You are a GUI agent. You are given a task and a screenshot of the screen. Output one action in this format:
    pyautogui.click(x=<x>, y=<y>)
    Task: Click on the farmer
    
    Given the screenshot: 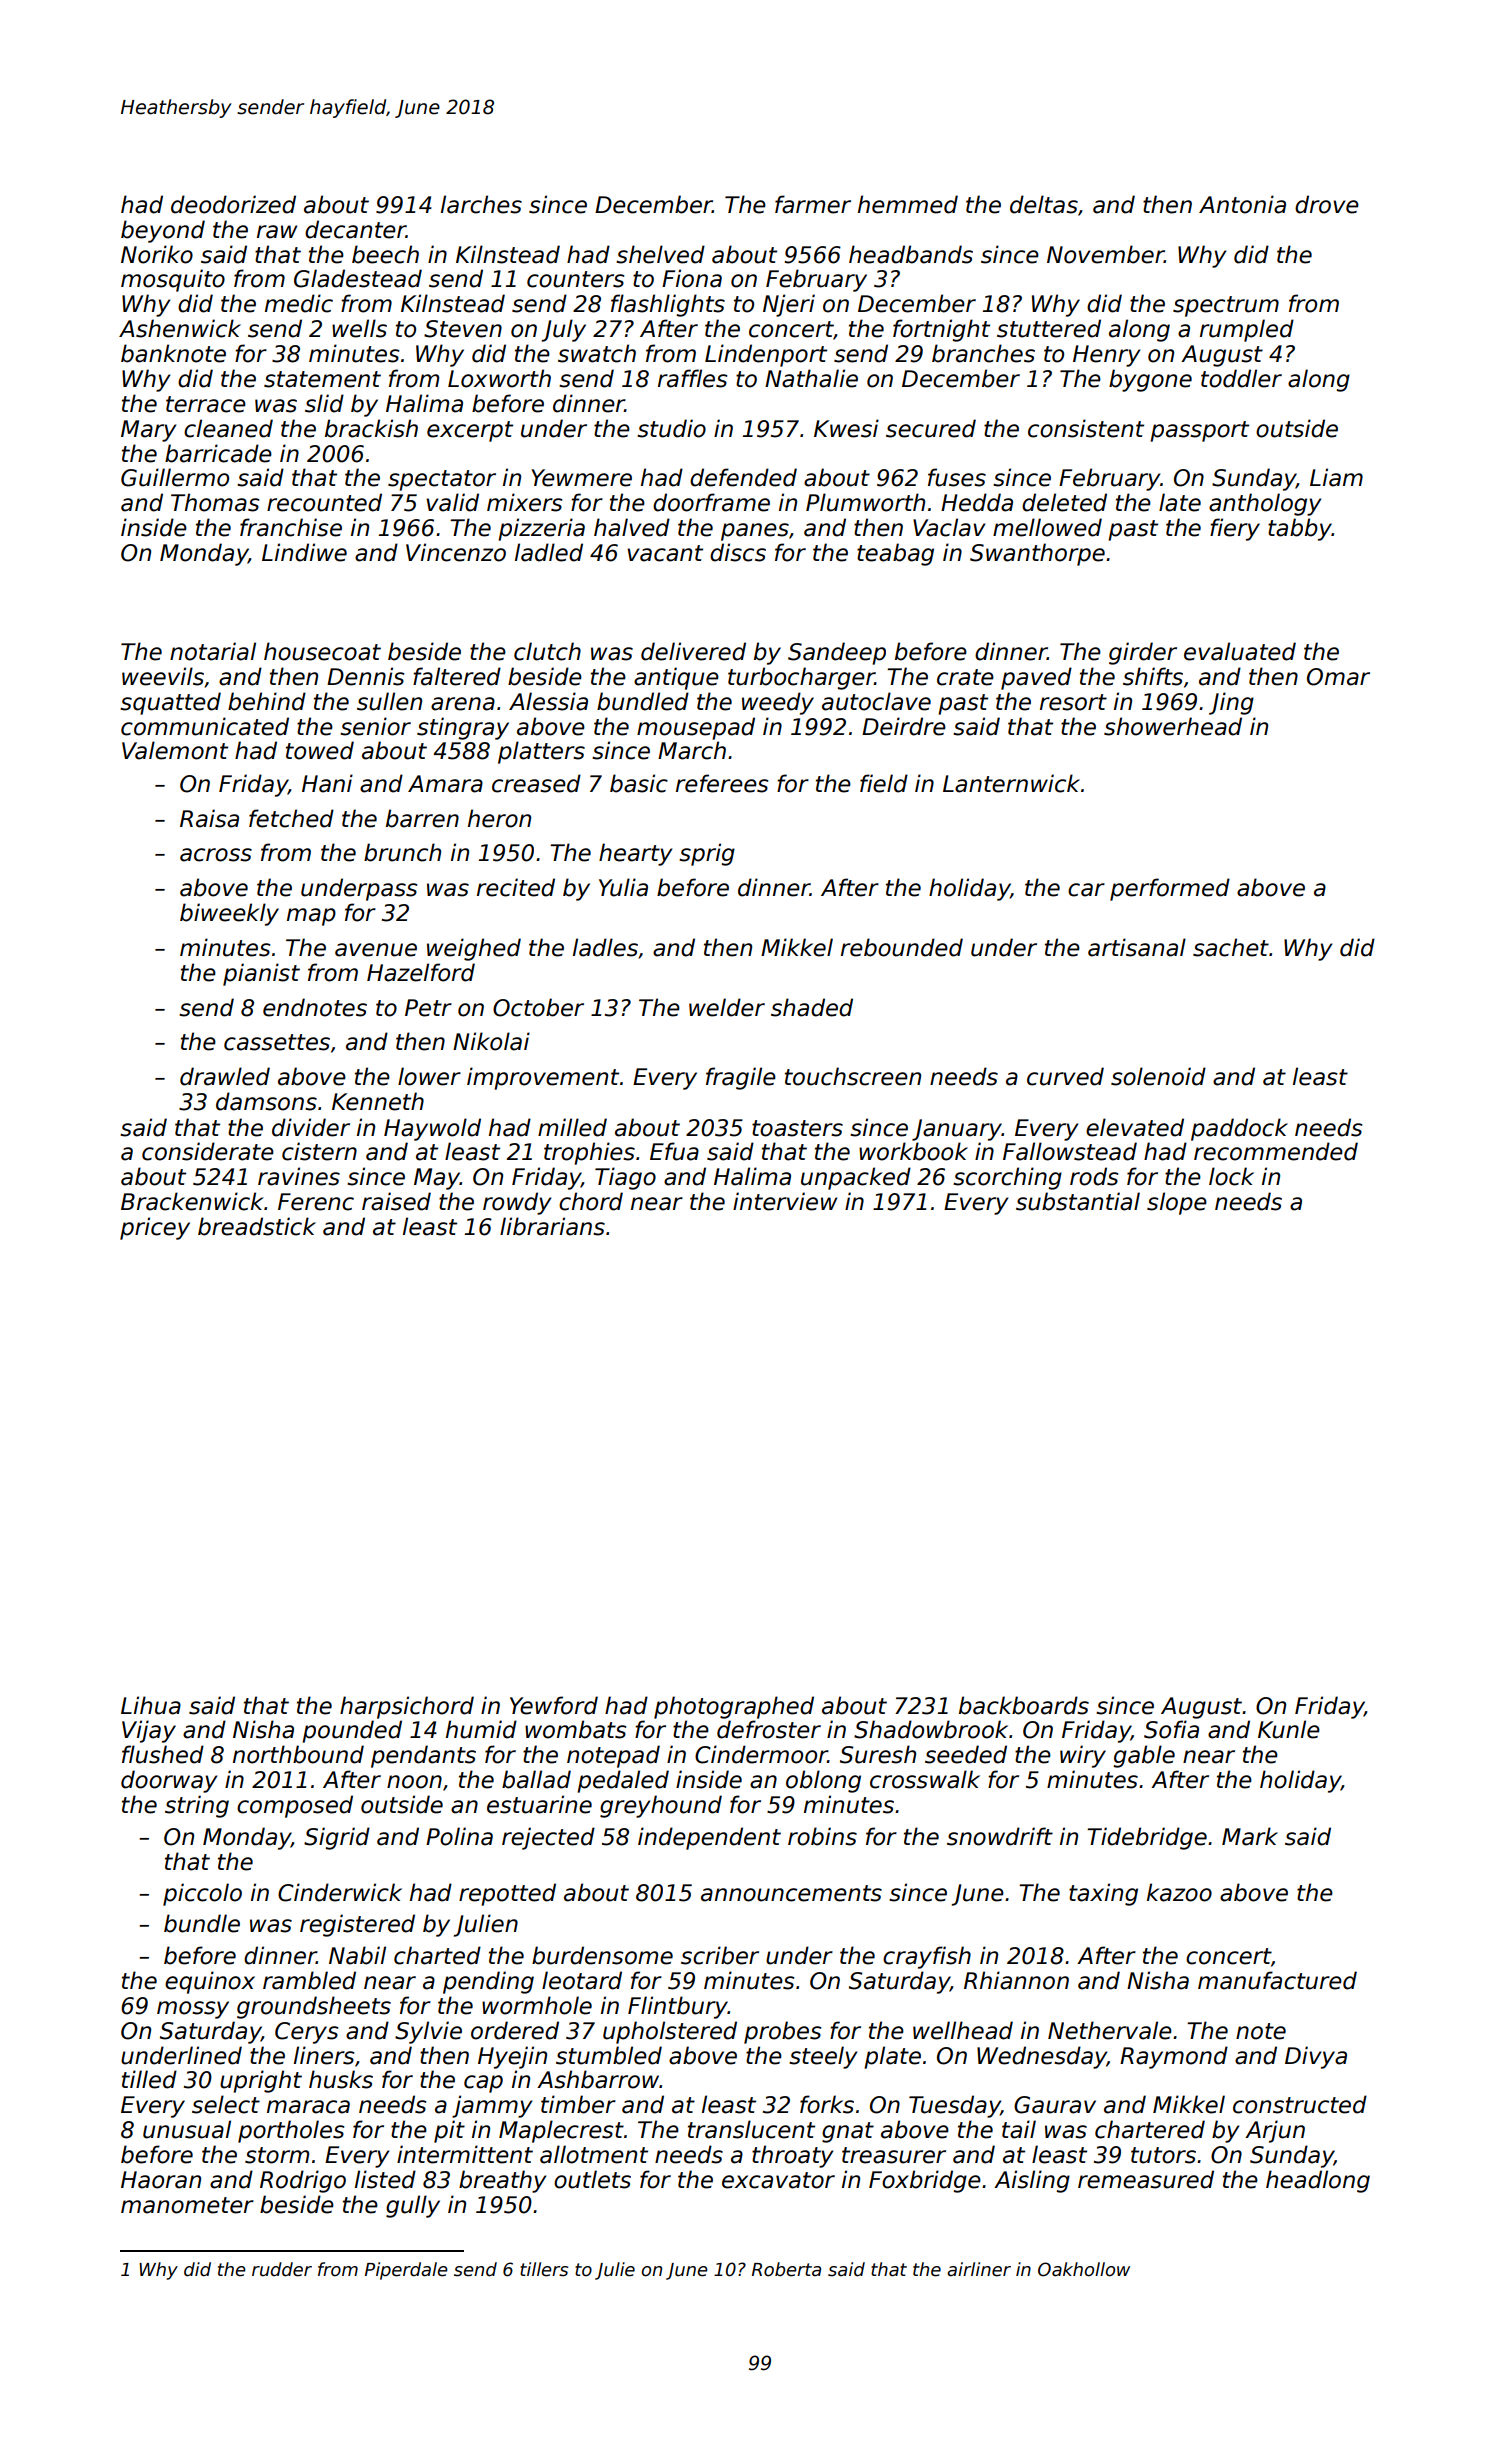 What is the action you would take?
    pyautogui.click(x=813, y=204)
